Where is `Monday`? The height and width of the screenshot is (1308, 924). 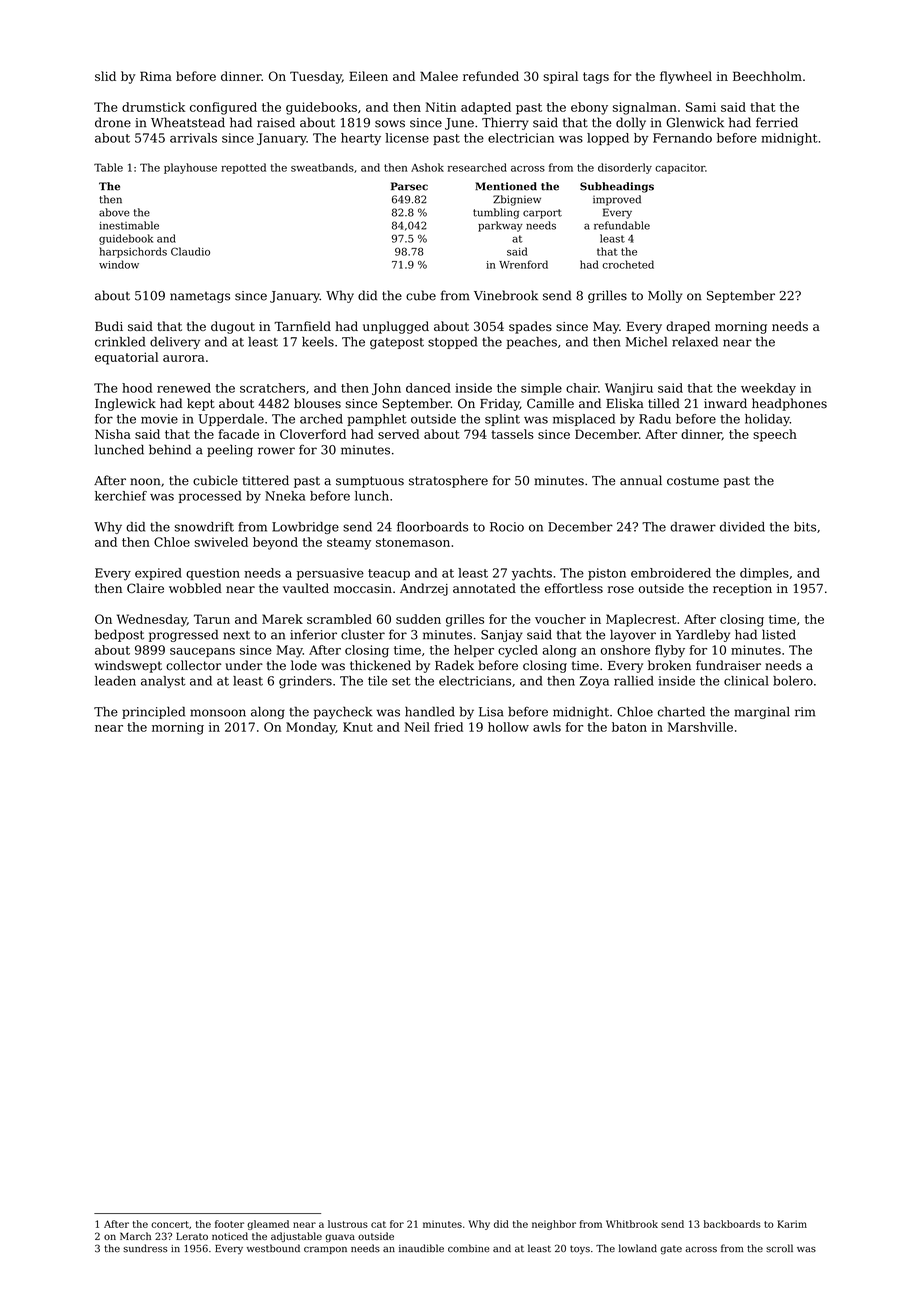 Monday is located at coordinates (311, 728).
